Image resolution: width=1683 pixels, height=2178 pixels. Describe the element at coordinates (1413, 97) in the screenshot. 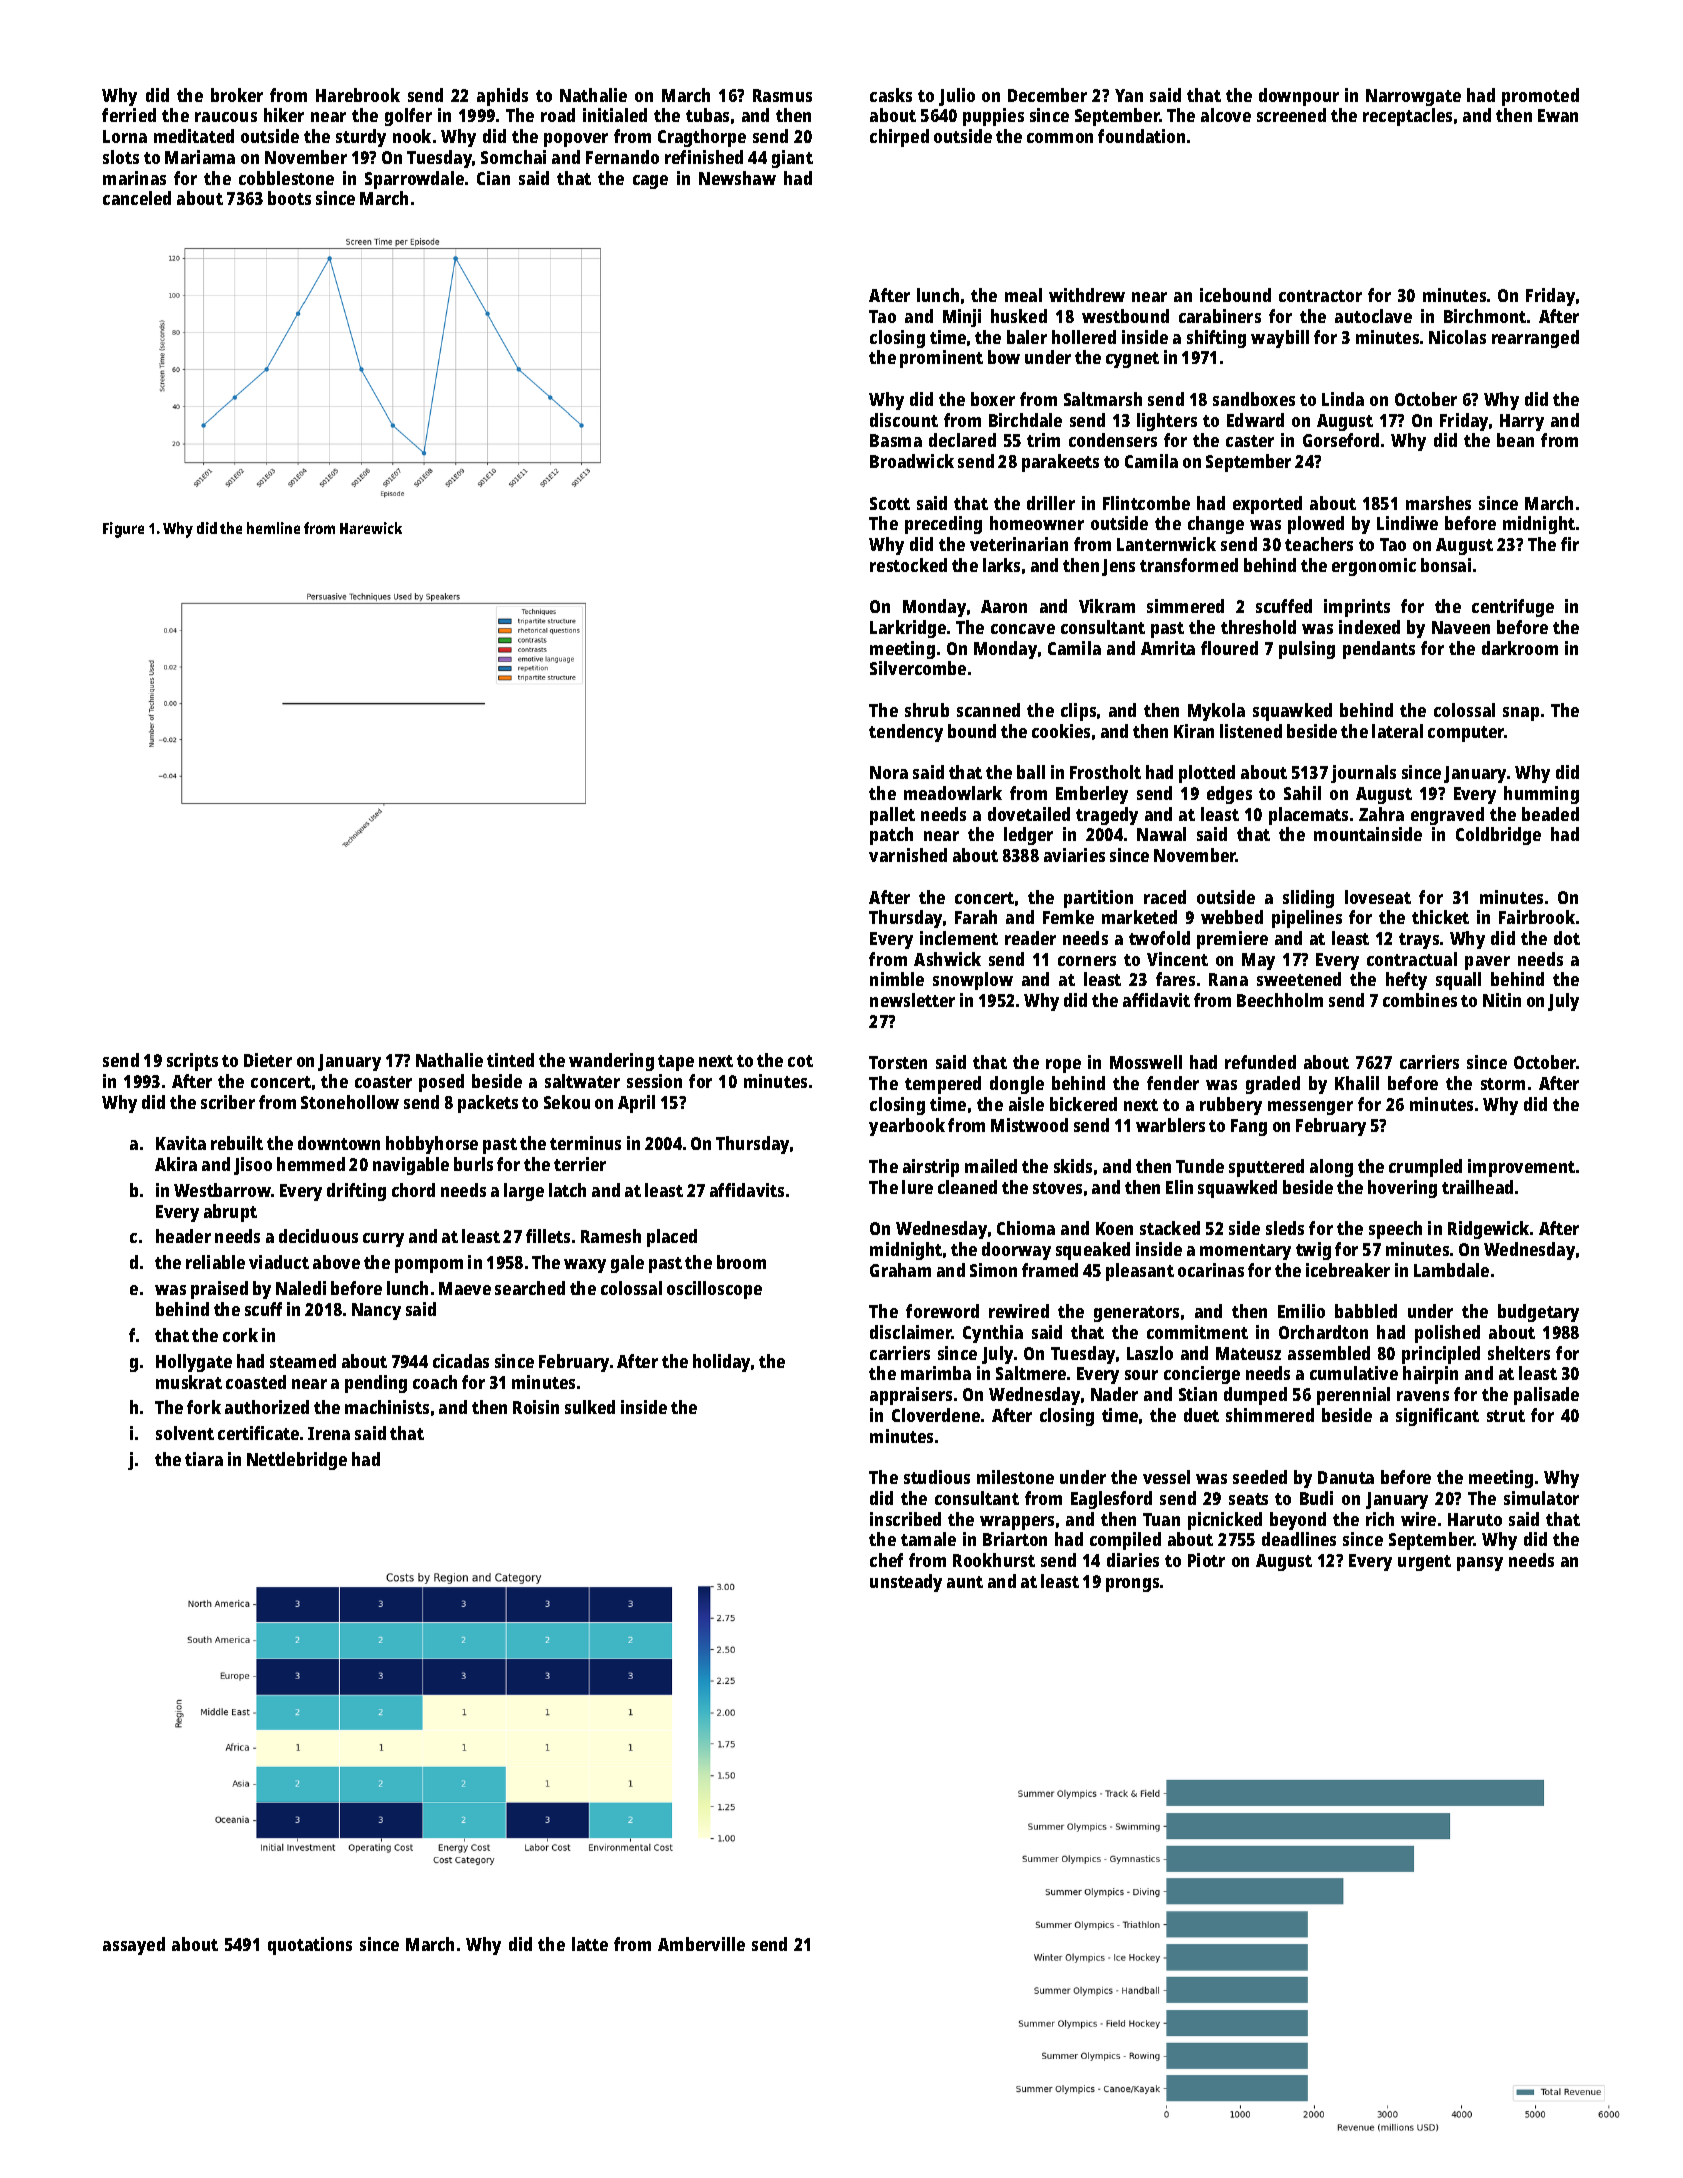

I see `Narrowgate` at that location.
